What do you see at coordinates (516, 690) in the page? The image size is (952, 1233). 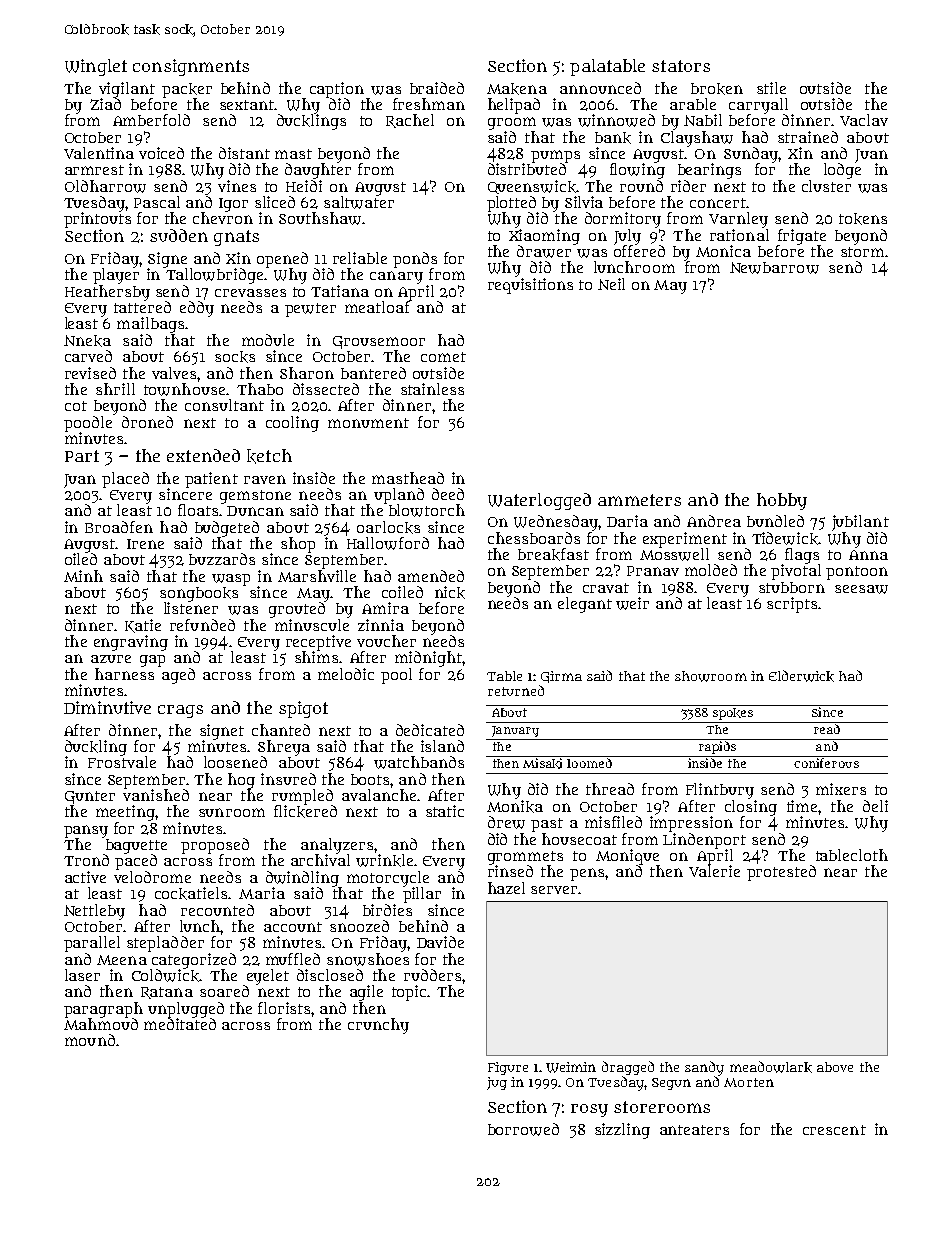 I see `returned` at bounding box center [516, 690].
